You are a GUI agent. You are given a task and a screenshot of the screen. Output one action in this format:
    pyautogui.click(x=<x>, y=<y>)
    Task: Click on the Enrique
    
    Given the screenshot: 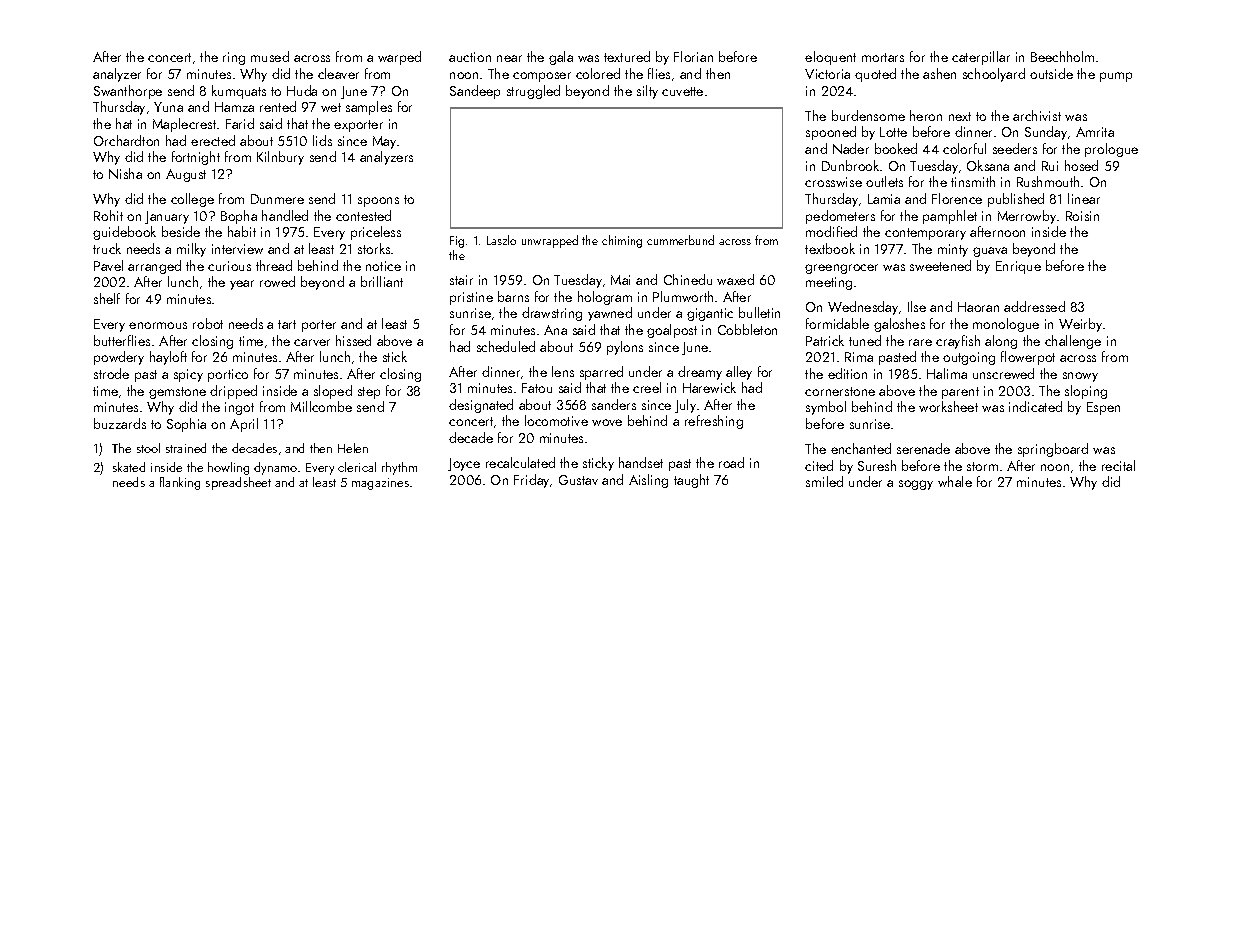 What is the action you would take?
    pyautogui.click(x=1018, y=267)
